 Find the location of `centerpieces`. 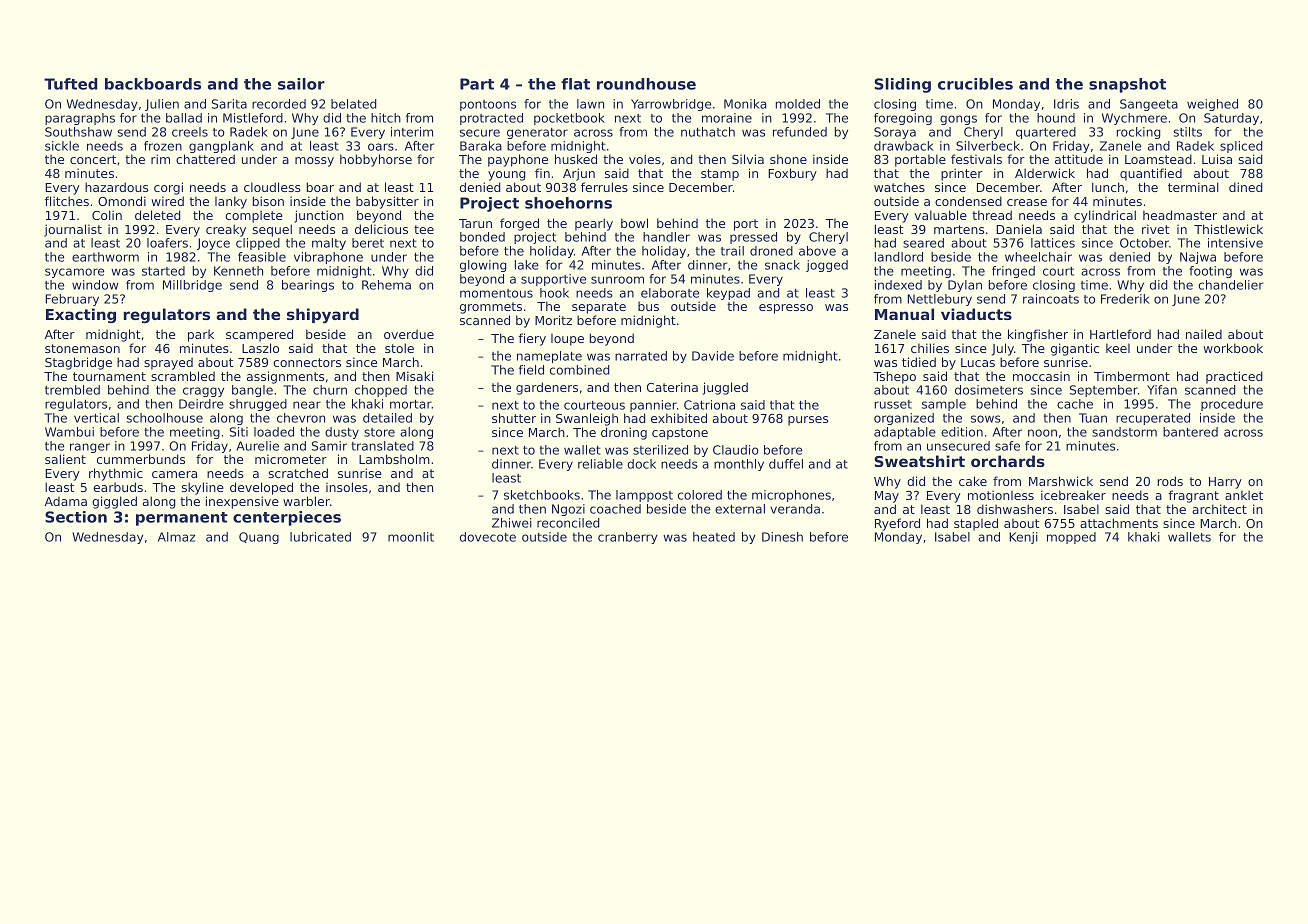

centerpieces is located at coordinates (287, 518).
